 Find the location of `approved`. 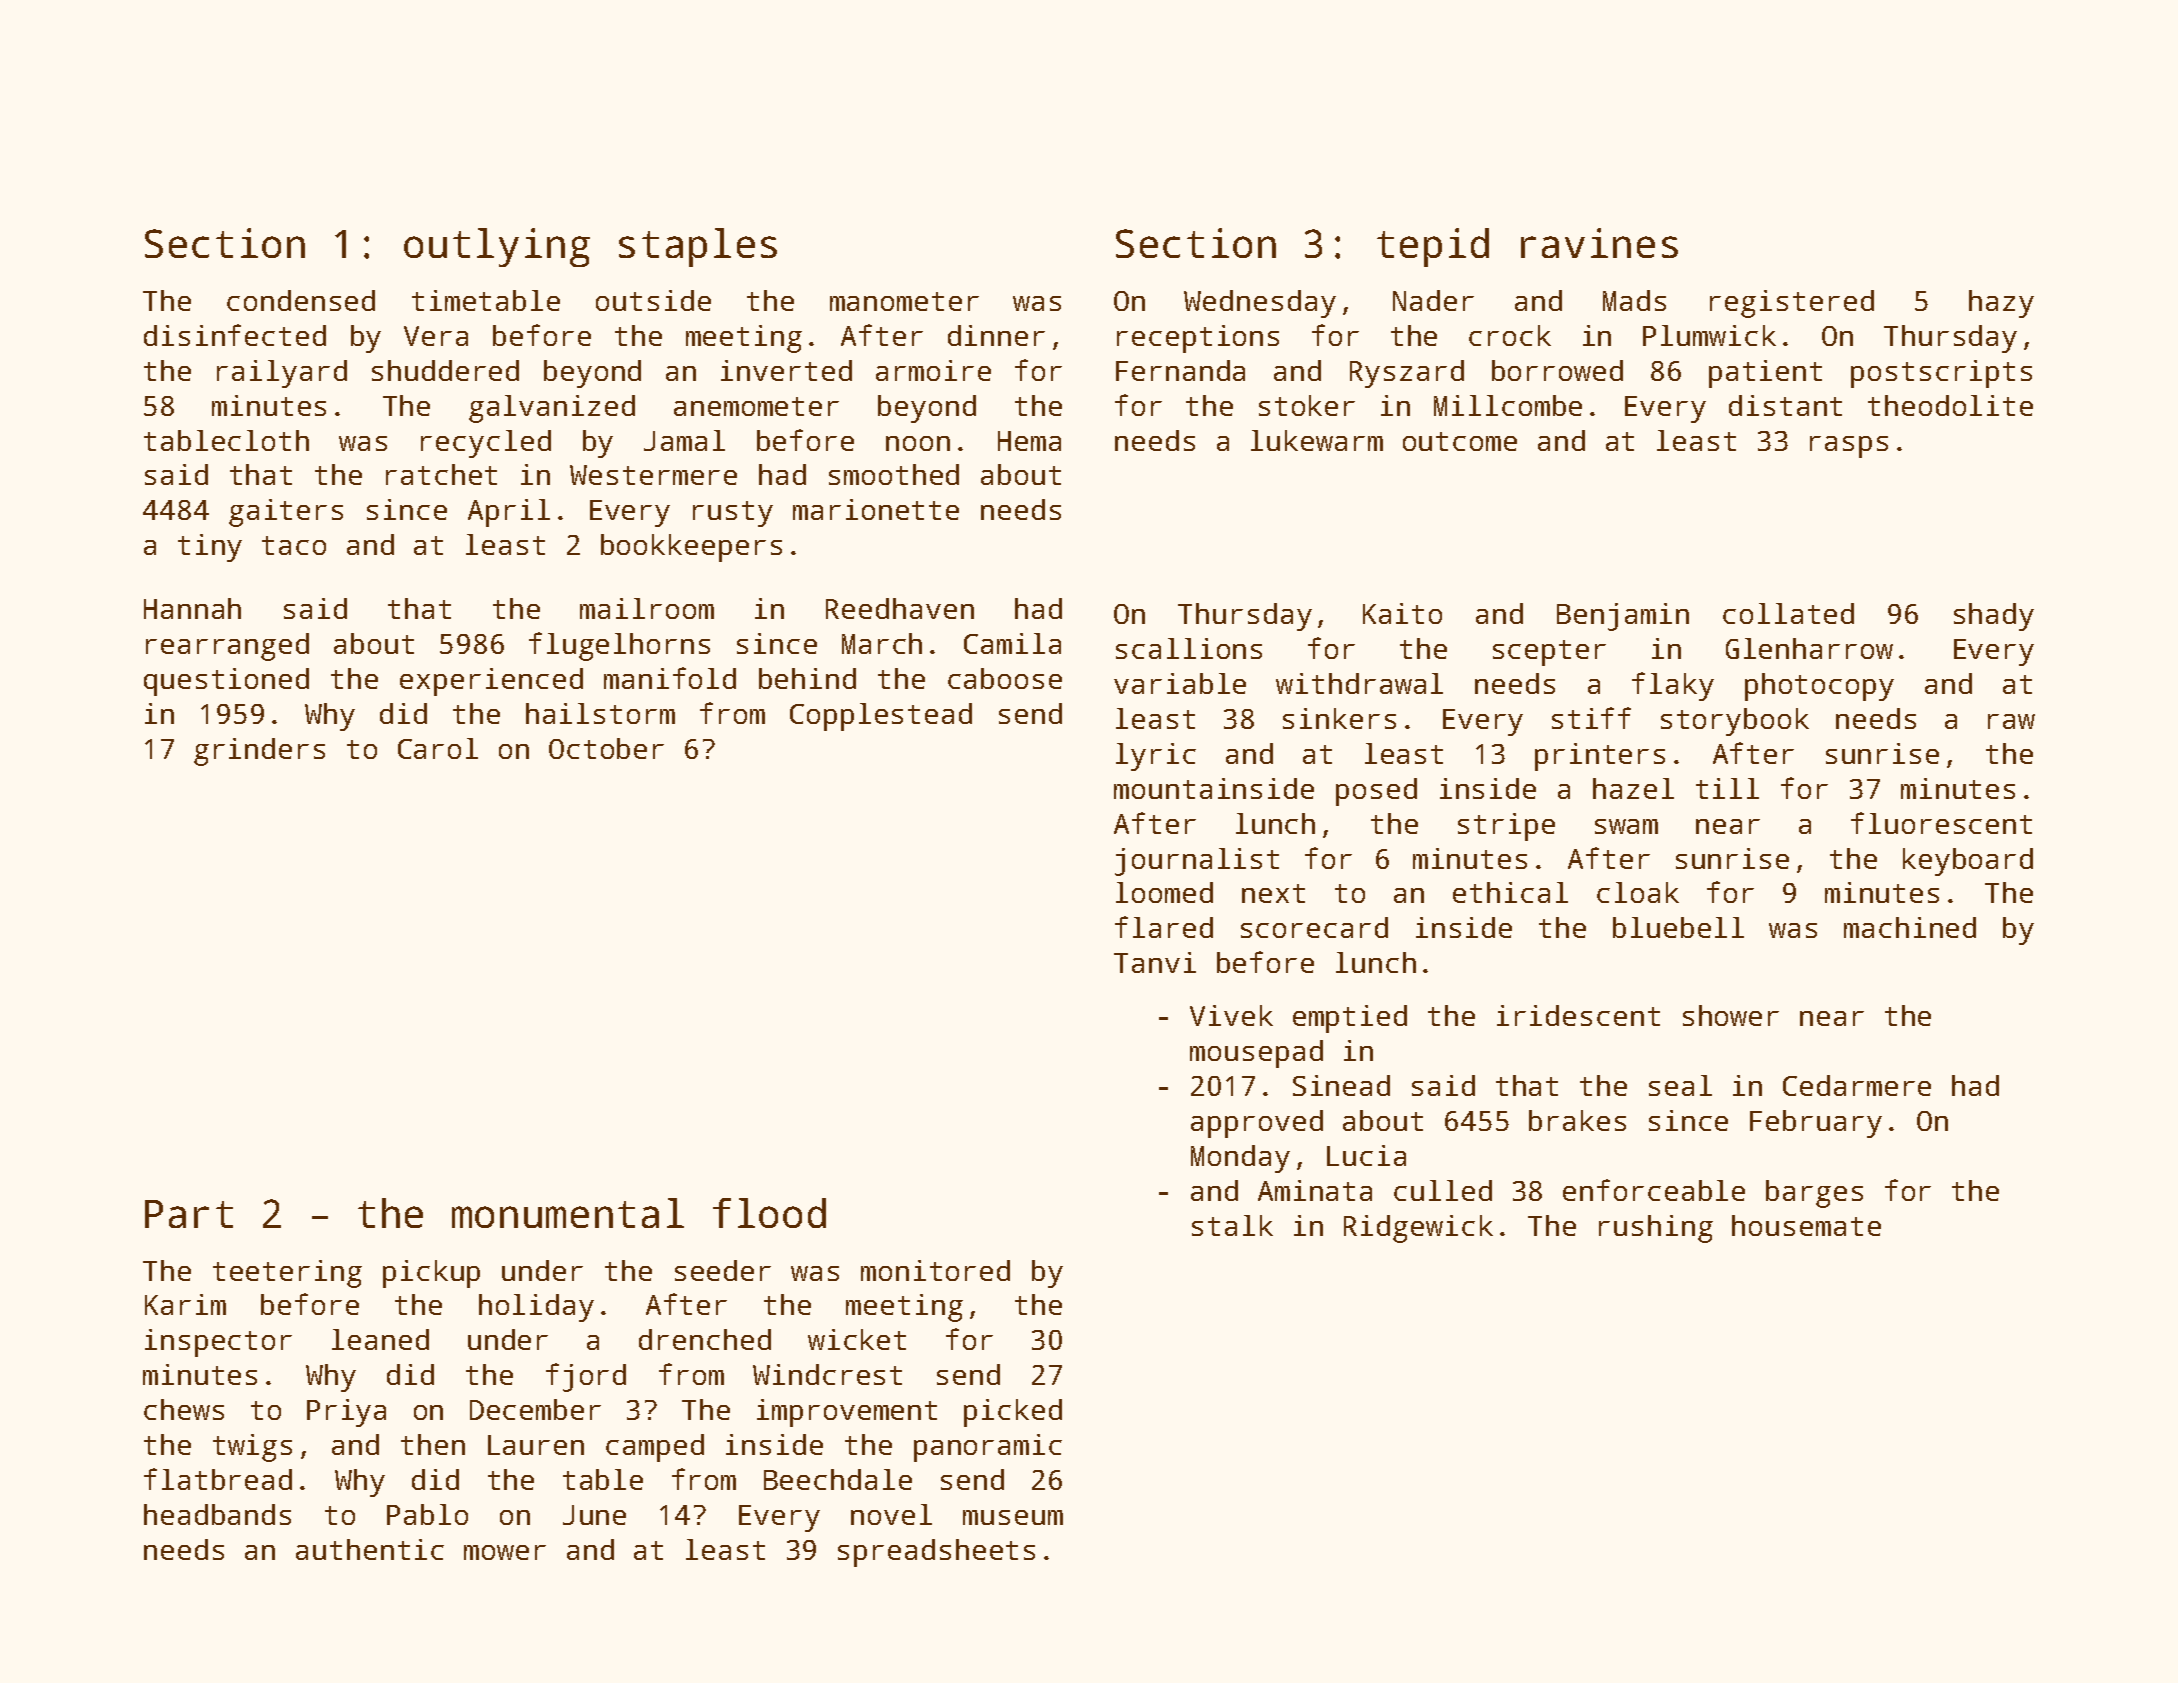

approved is located at coordinates (1257, 1124).
